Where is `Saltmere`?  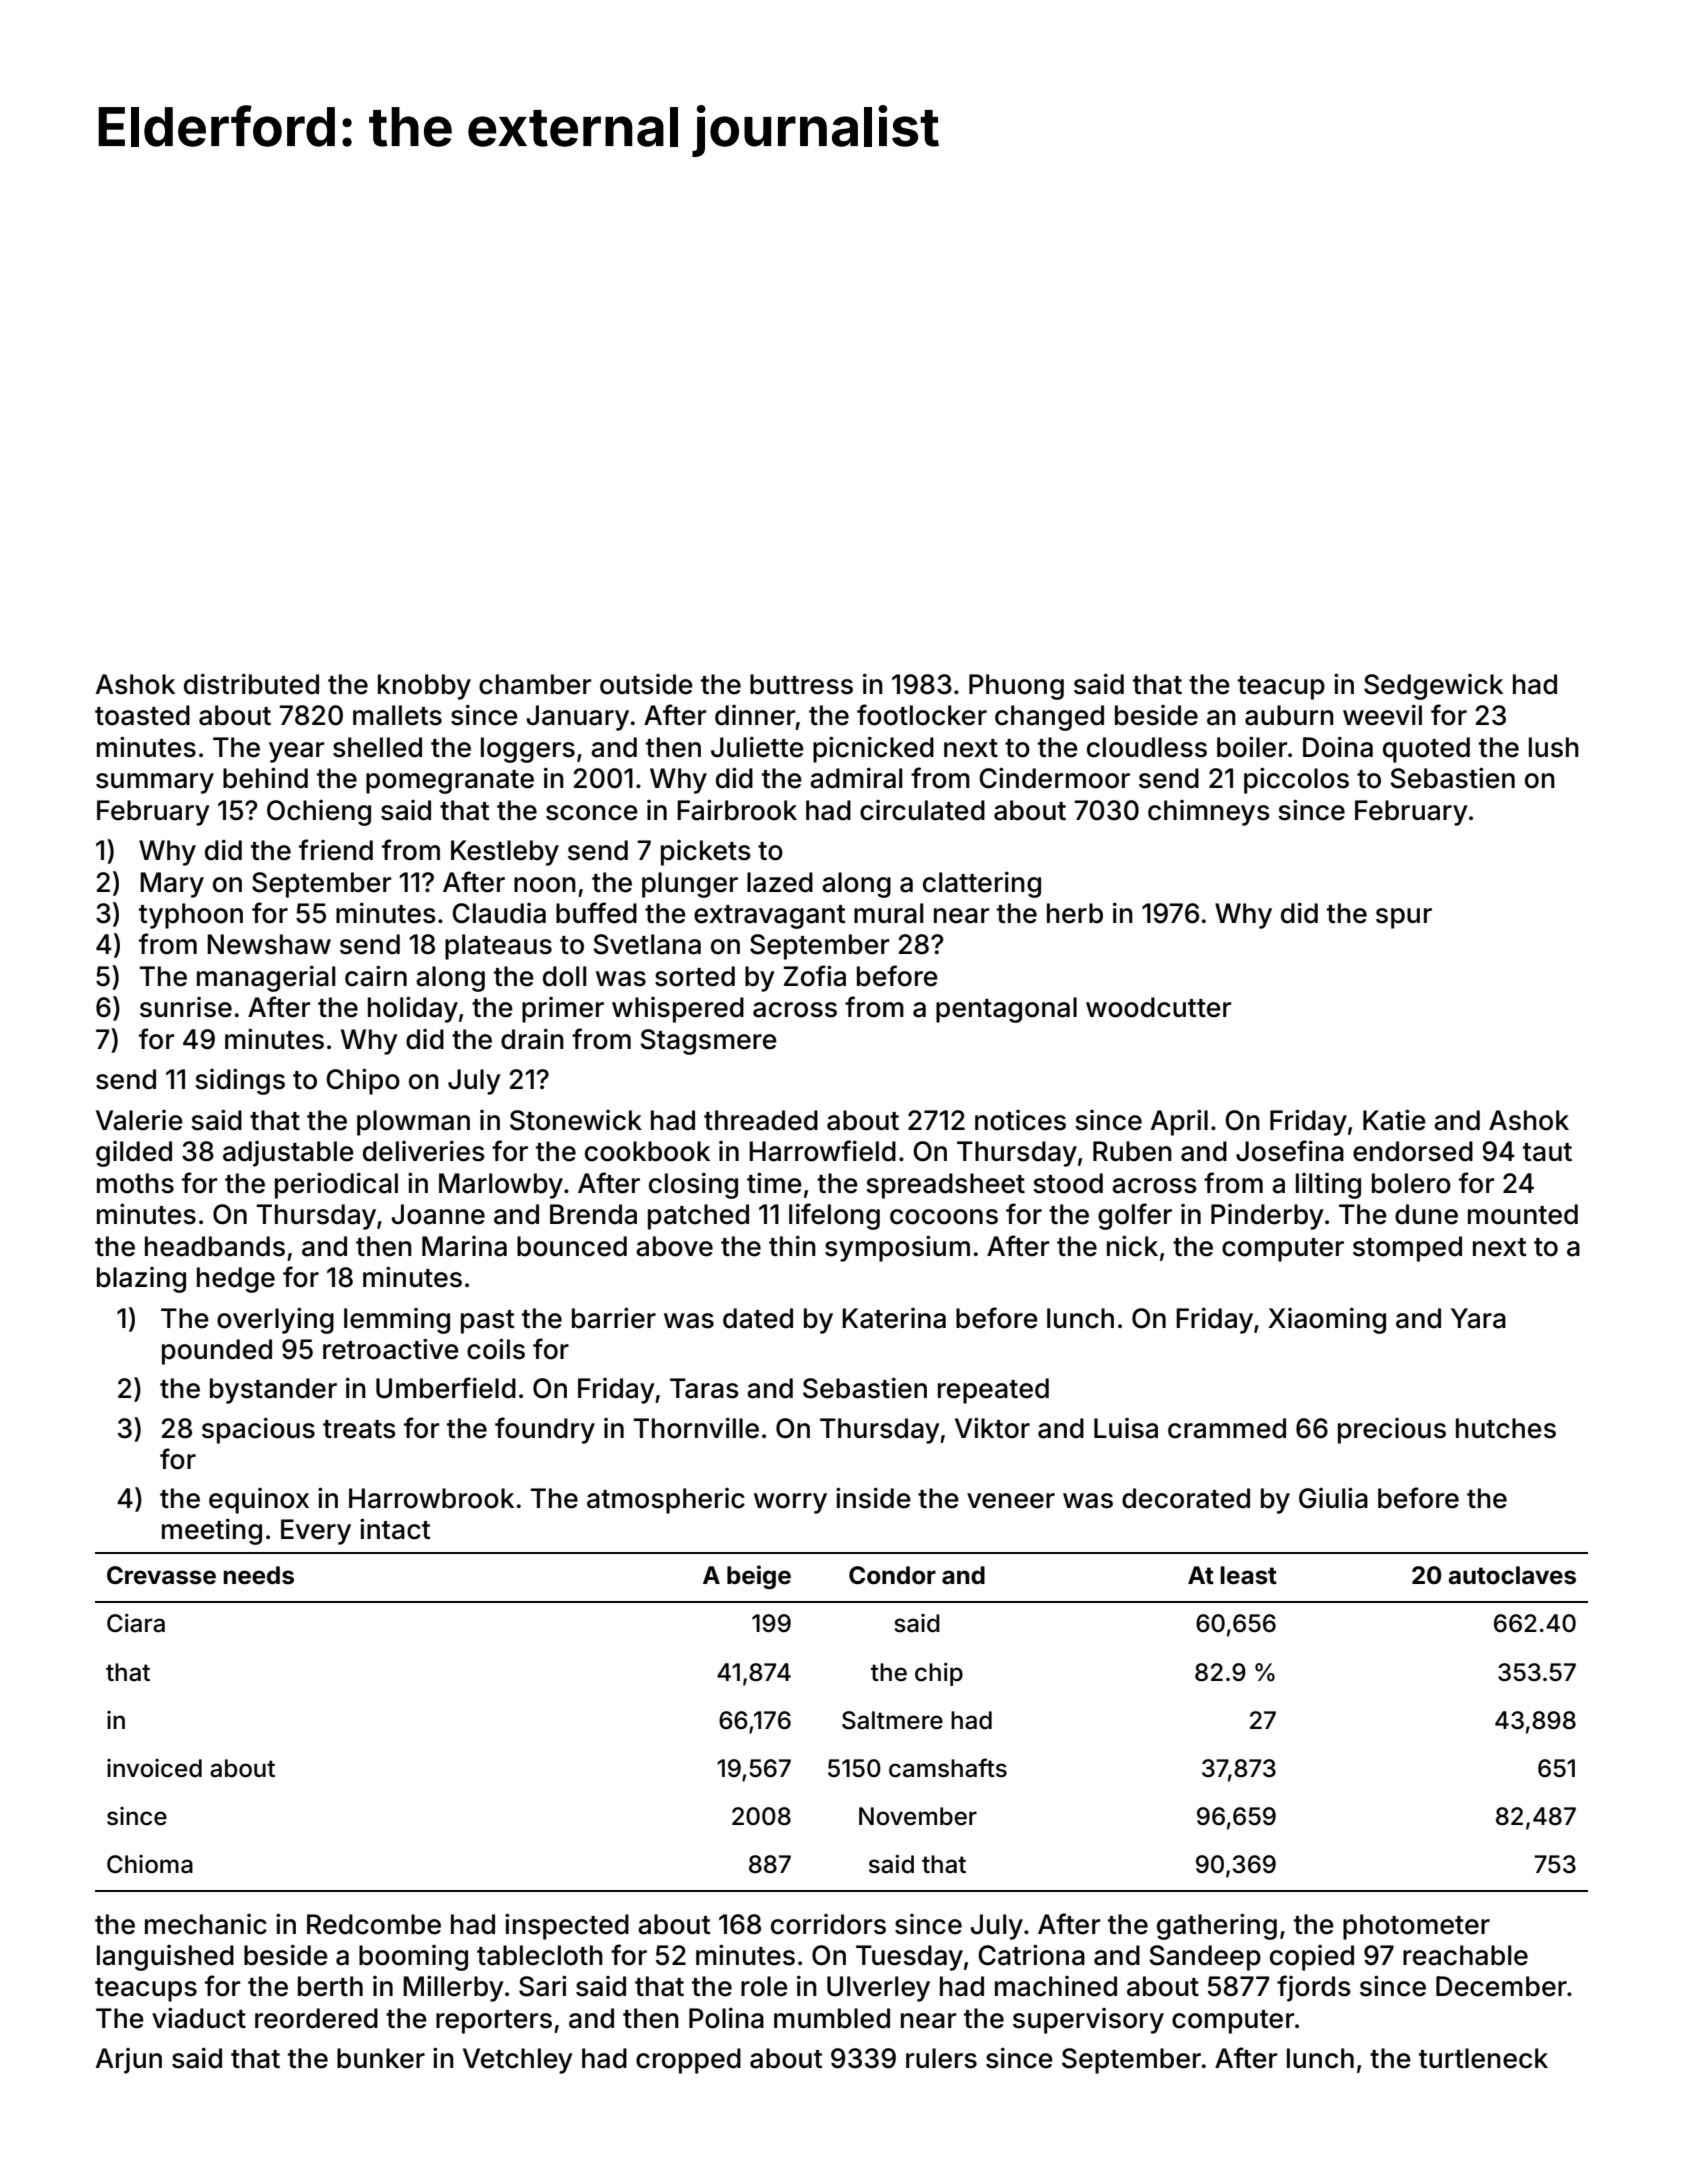
Saltmere is located at coordinates (892, 1720).
